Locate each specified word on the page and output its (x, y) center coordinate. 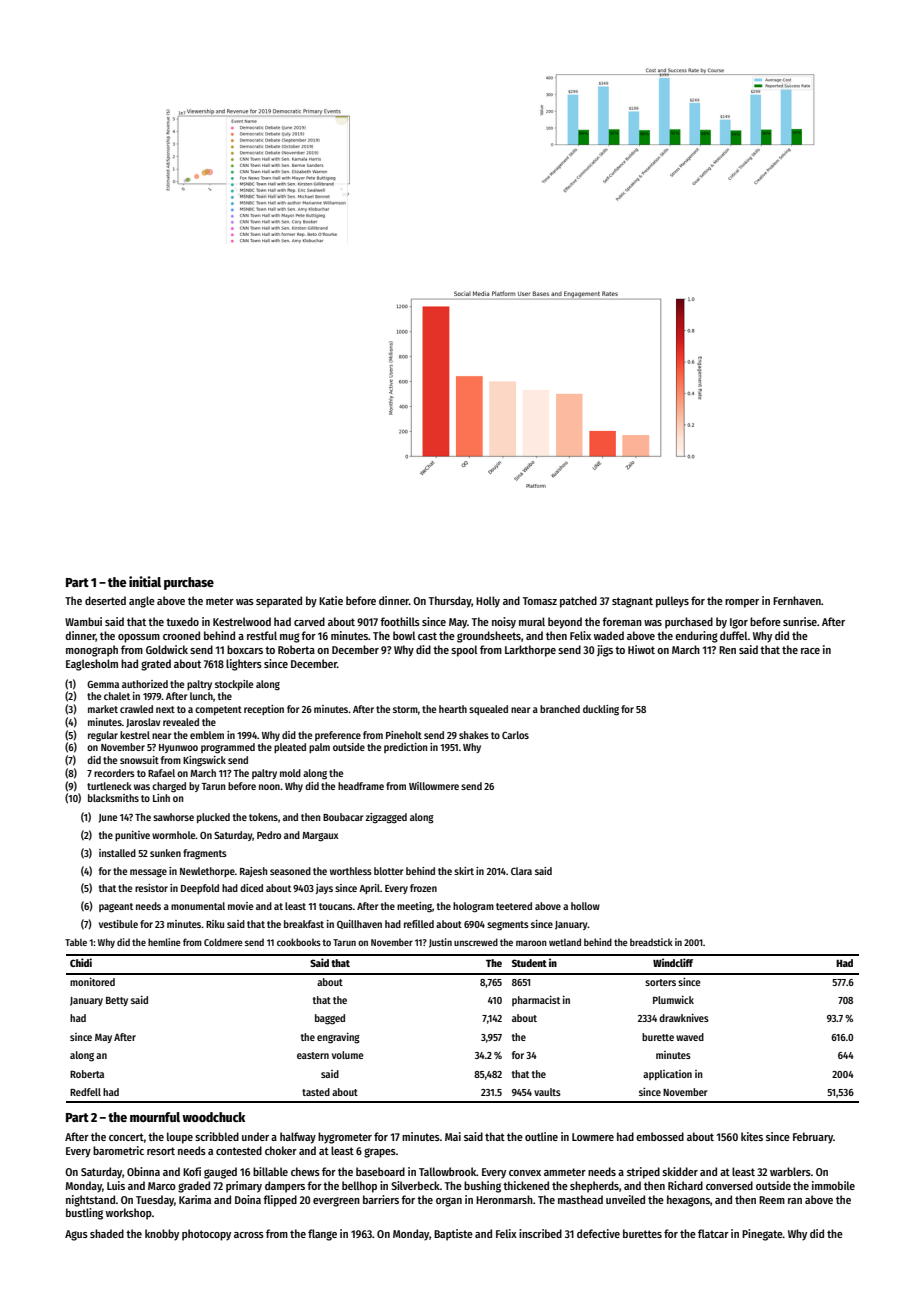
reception (264, 710)
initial (145, 581)
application (667, 1075)
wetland (565, 942)
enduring (696, 637)
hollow (585, 906)
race (810, 651)
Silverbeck (415, 1185)
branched (560, 709)
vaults (547, 1092)
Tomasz (540, 601)
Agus (76, 1235)
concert (126, 1137)
